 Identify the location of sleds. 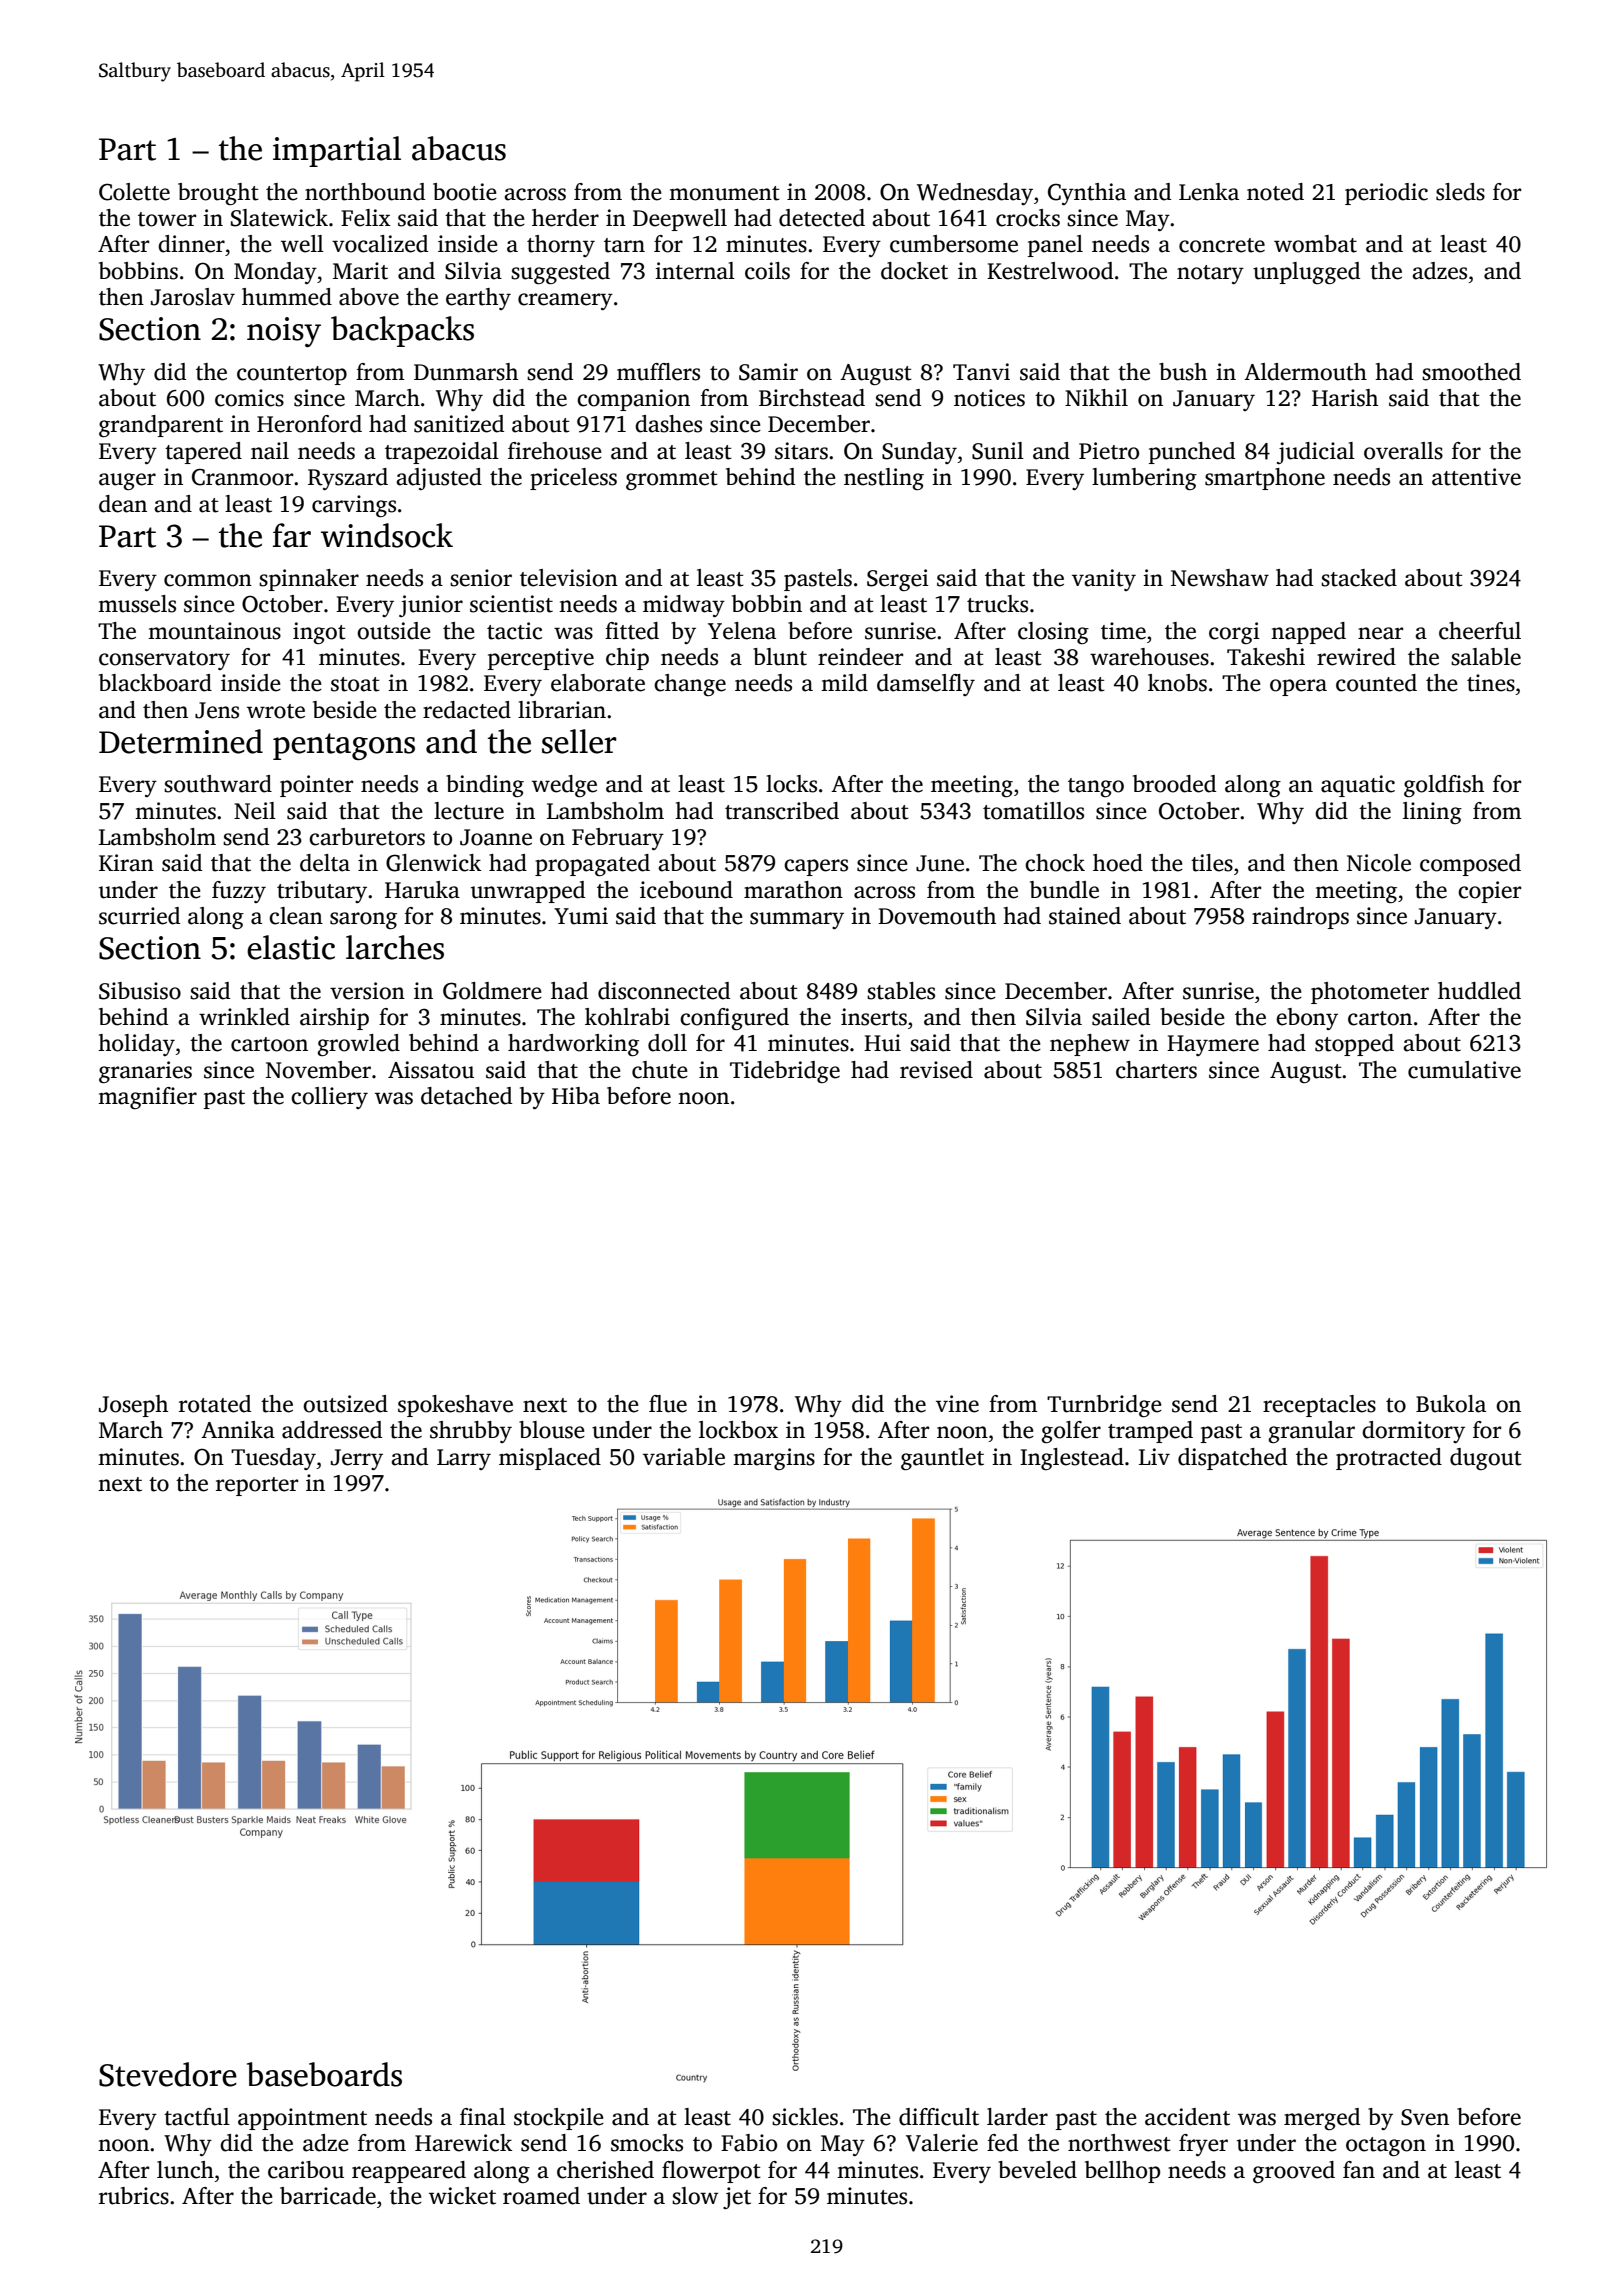
(1460, 192).
